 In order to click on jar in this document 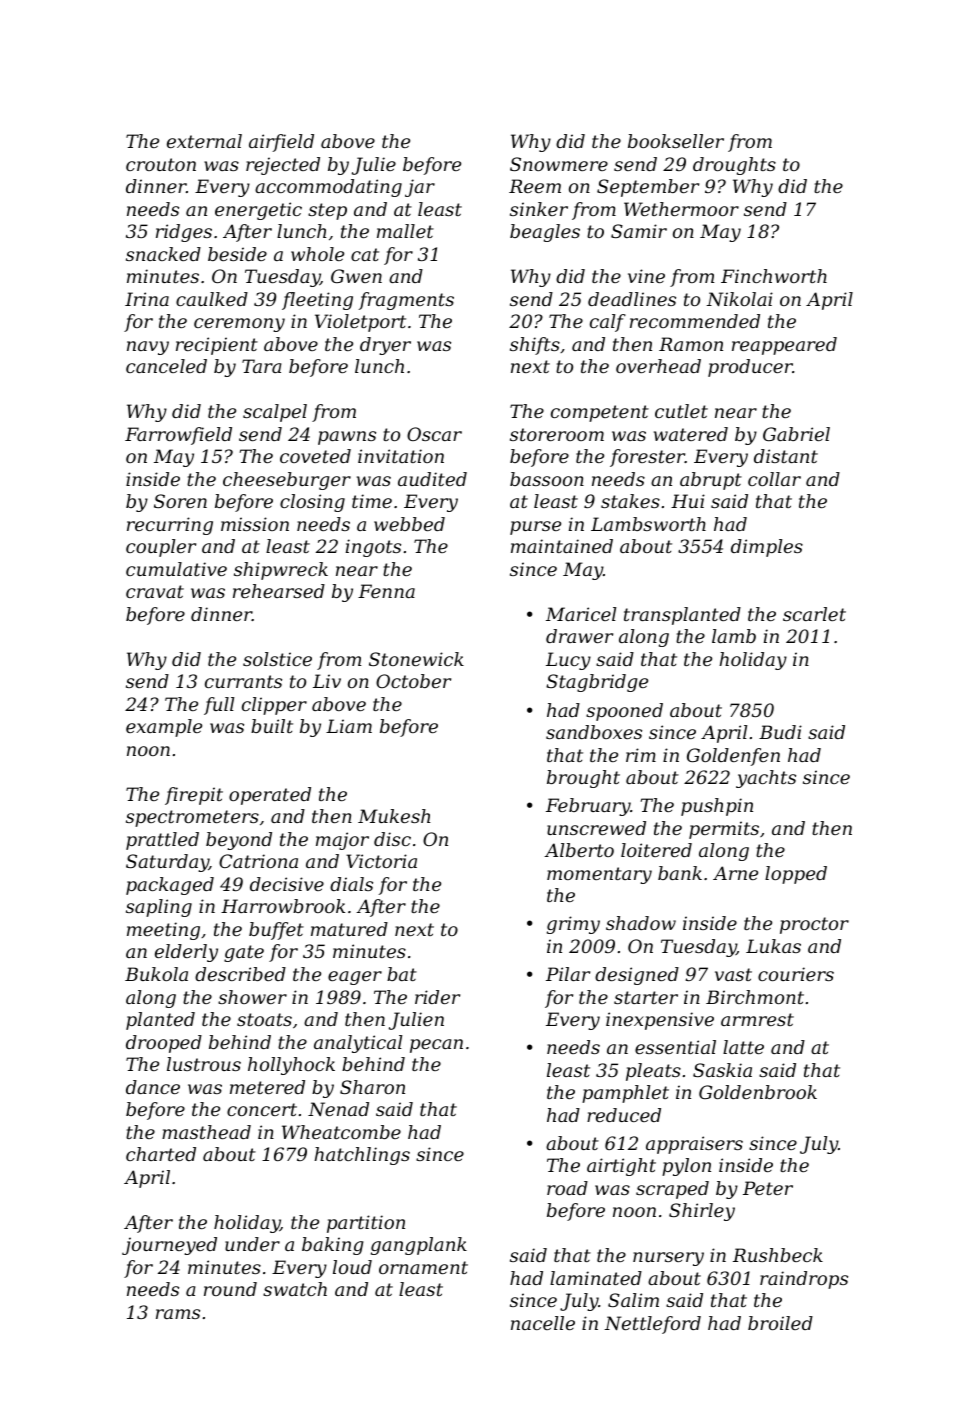, I will do `click(420, 188)`.
